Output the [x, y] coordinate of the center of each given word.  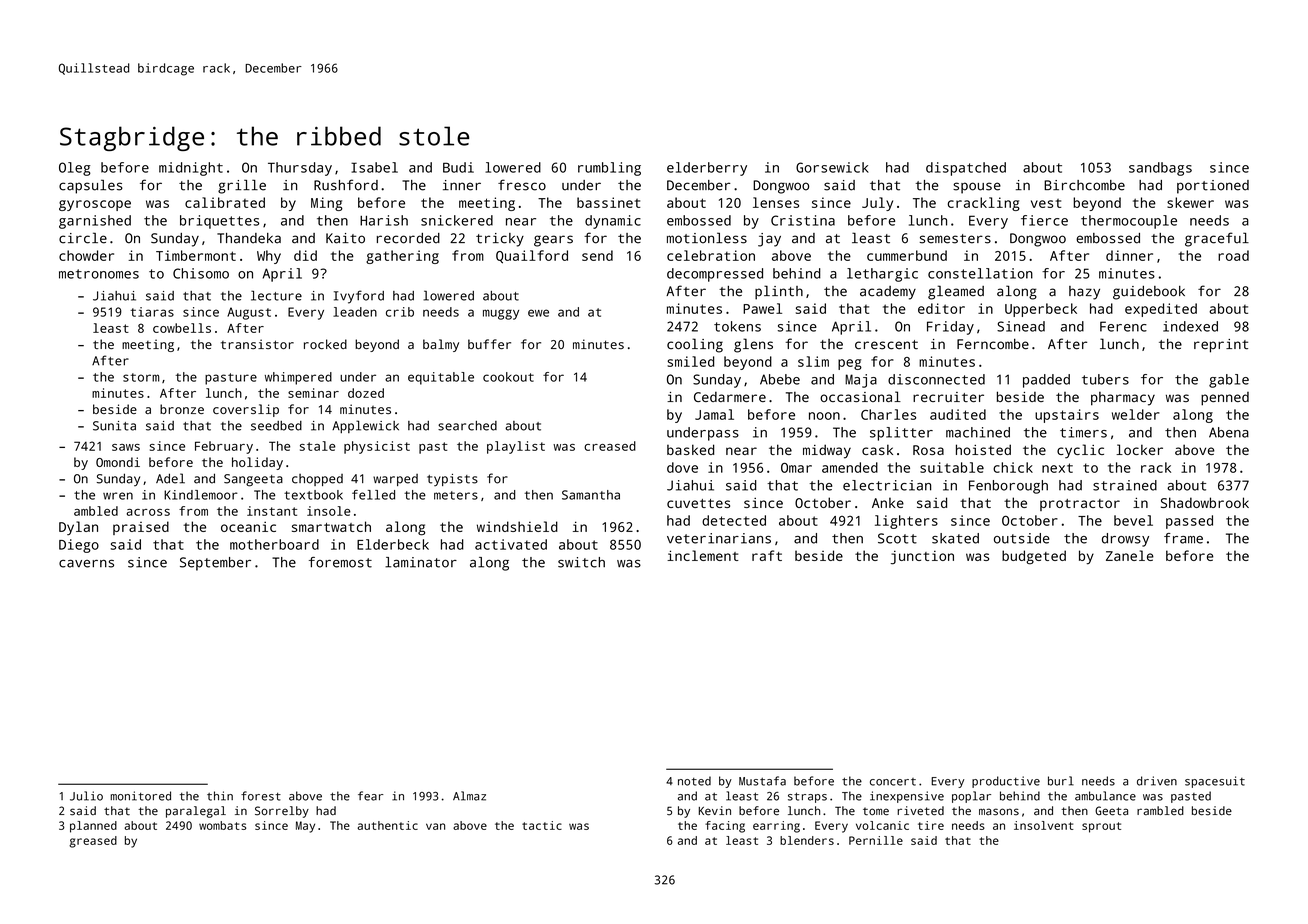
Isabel [374, 167]
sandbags [1160, 169]
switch [581, 562]
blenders [807, 840]
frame [1183, 538]
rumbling [609, 169]
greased [93, 842]
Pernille [876, 840]
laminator [421, 562]
